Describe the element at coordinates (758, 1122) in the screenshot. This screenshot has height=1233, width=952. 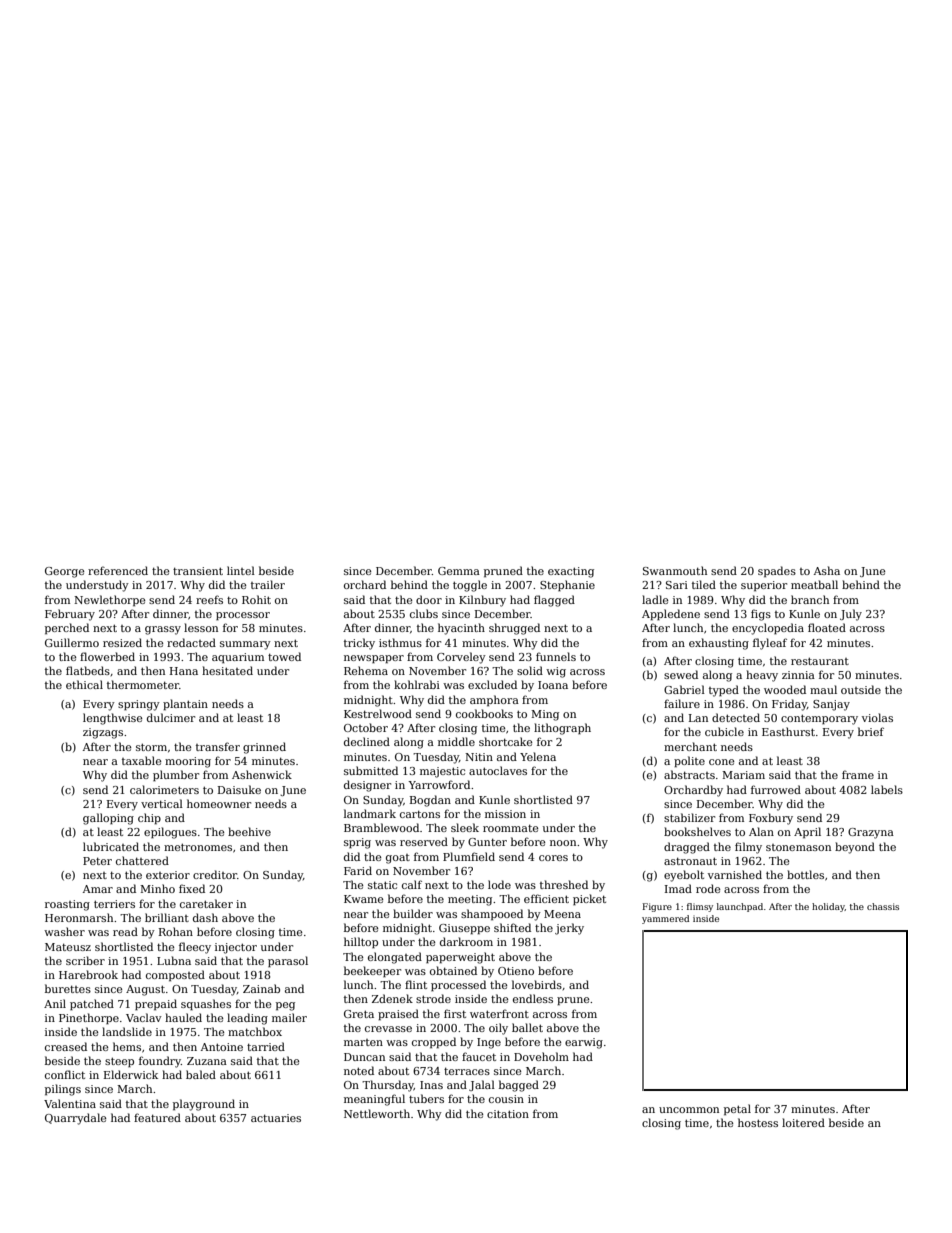
I see `hostess` at that location.
